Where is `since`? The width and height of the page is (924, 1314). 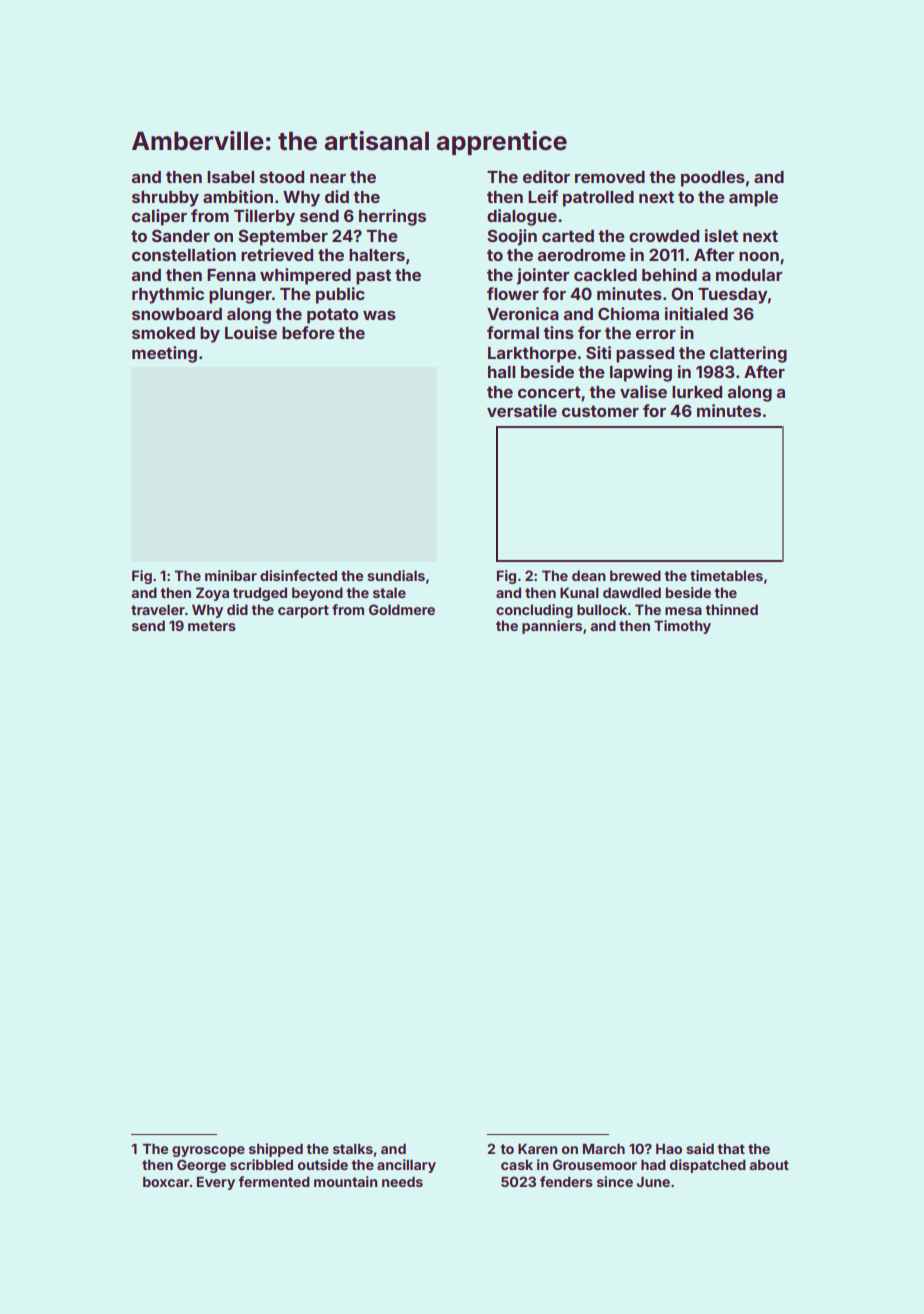
since is located at coordinates (615, 1181).
